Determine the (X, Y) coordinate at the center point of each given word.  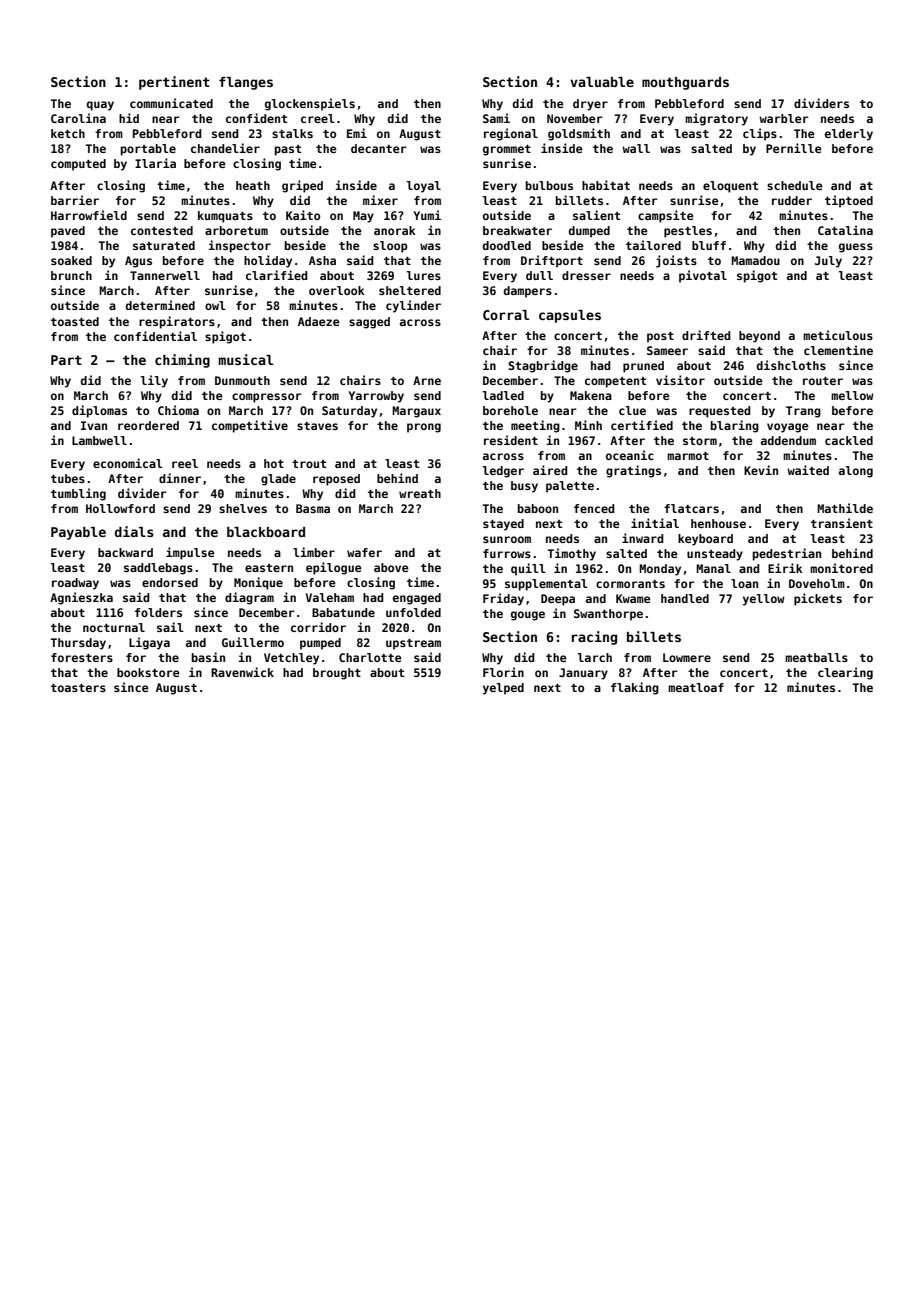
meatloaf (696, 687)
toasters (78, 688)
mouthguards (685, 83)
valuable (602, 82)
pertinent (174, 83)
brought (337, 674)
